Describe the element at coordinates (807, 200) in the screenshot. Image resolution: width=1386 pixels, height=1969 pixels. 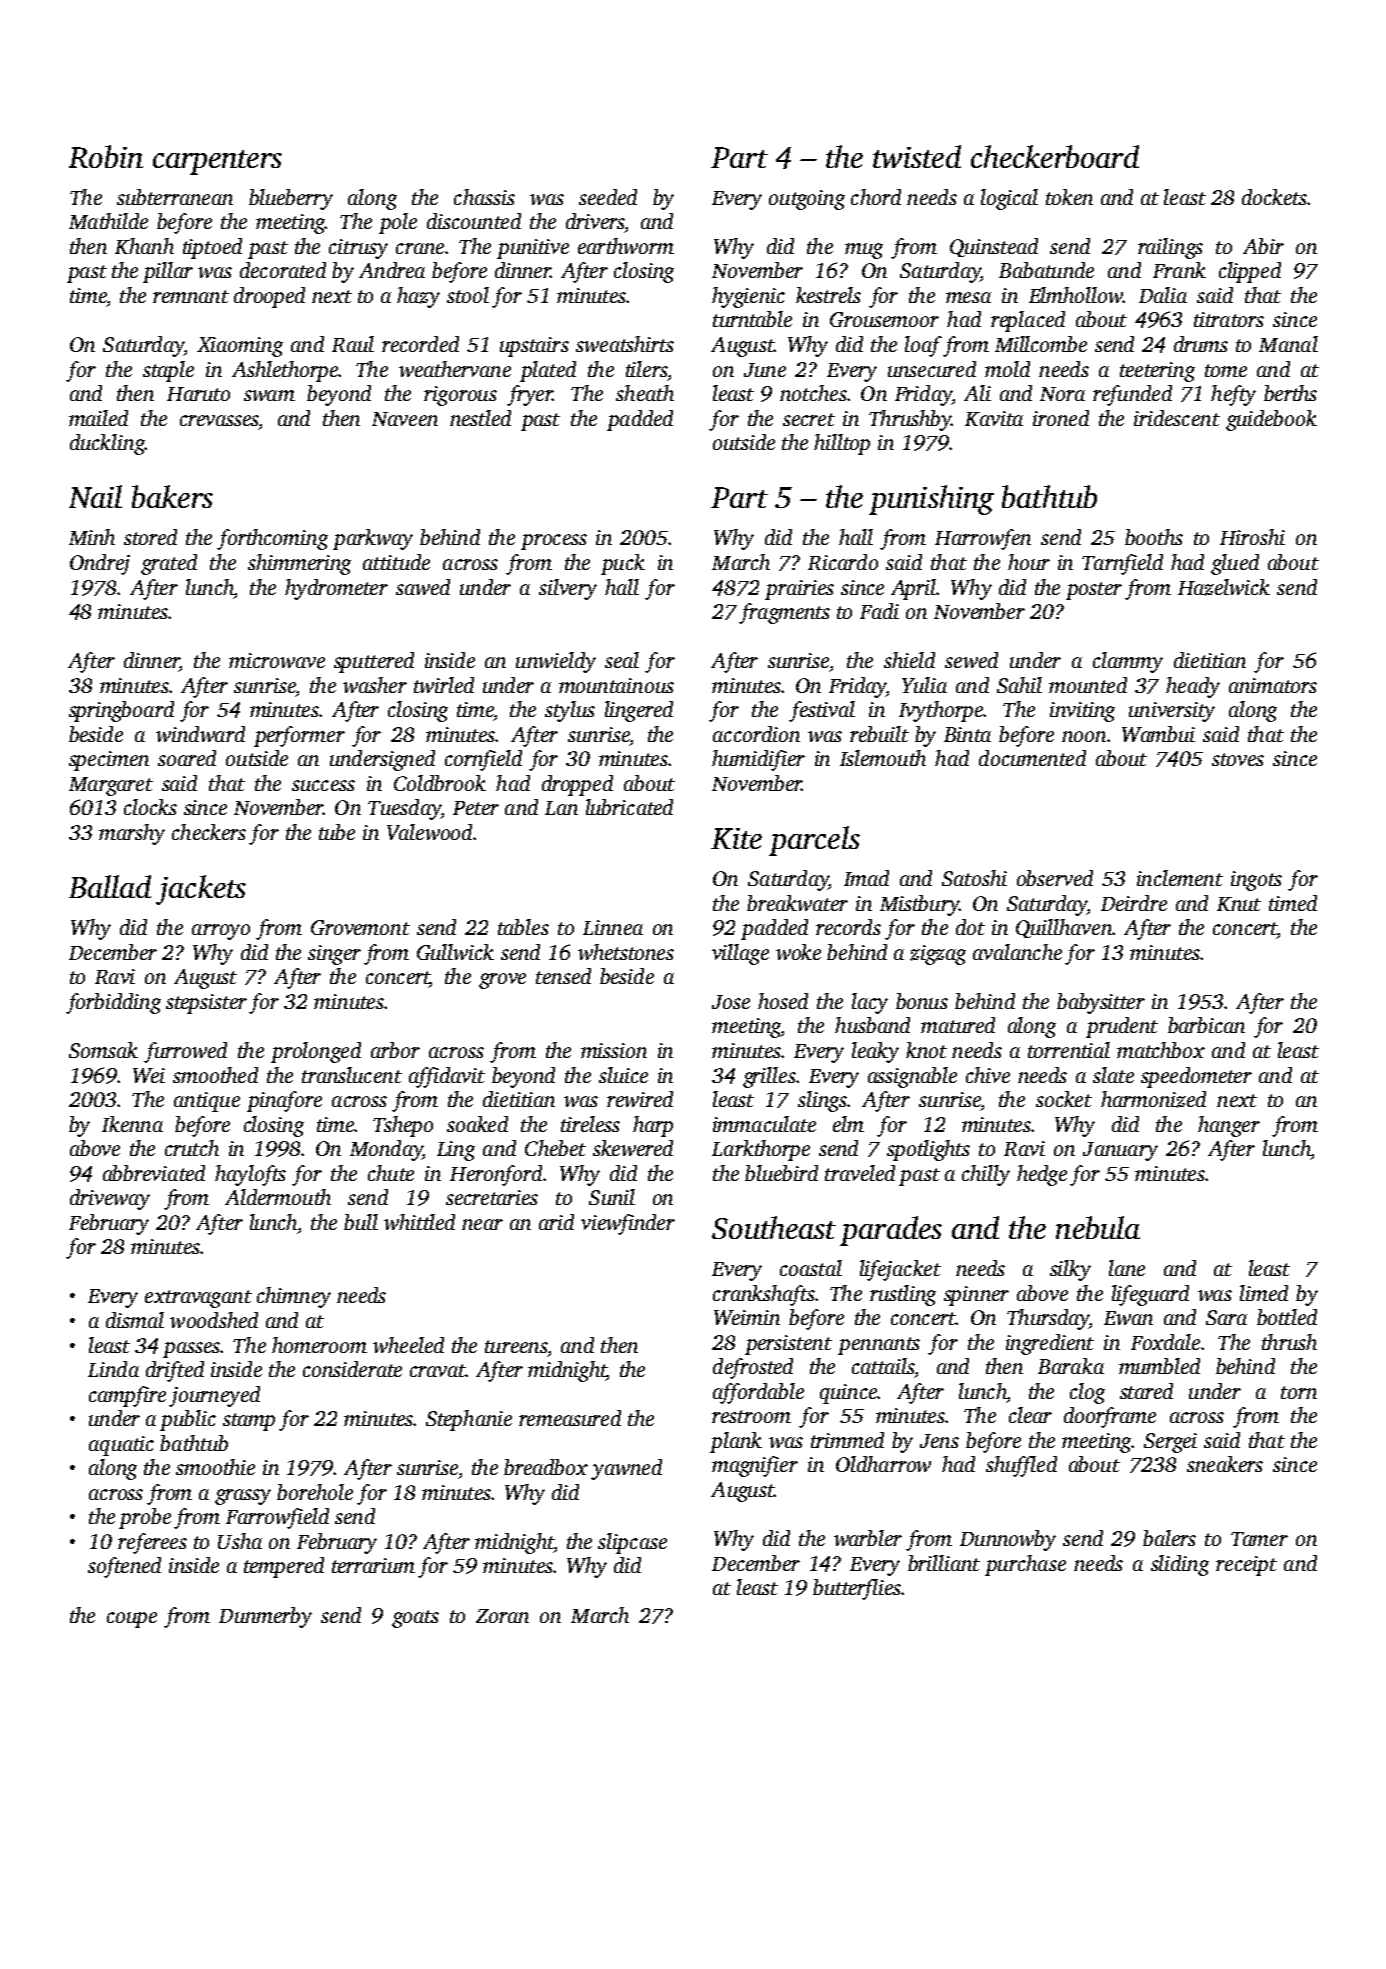
I see `outgoing` at that location.
